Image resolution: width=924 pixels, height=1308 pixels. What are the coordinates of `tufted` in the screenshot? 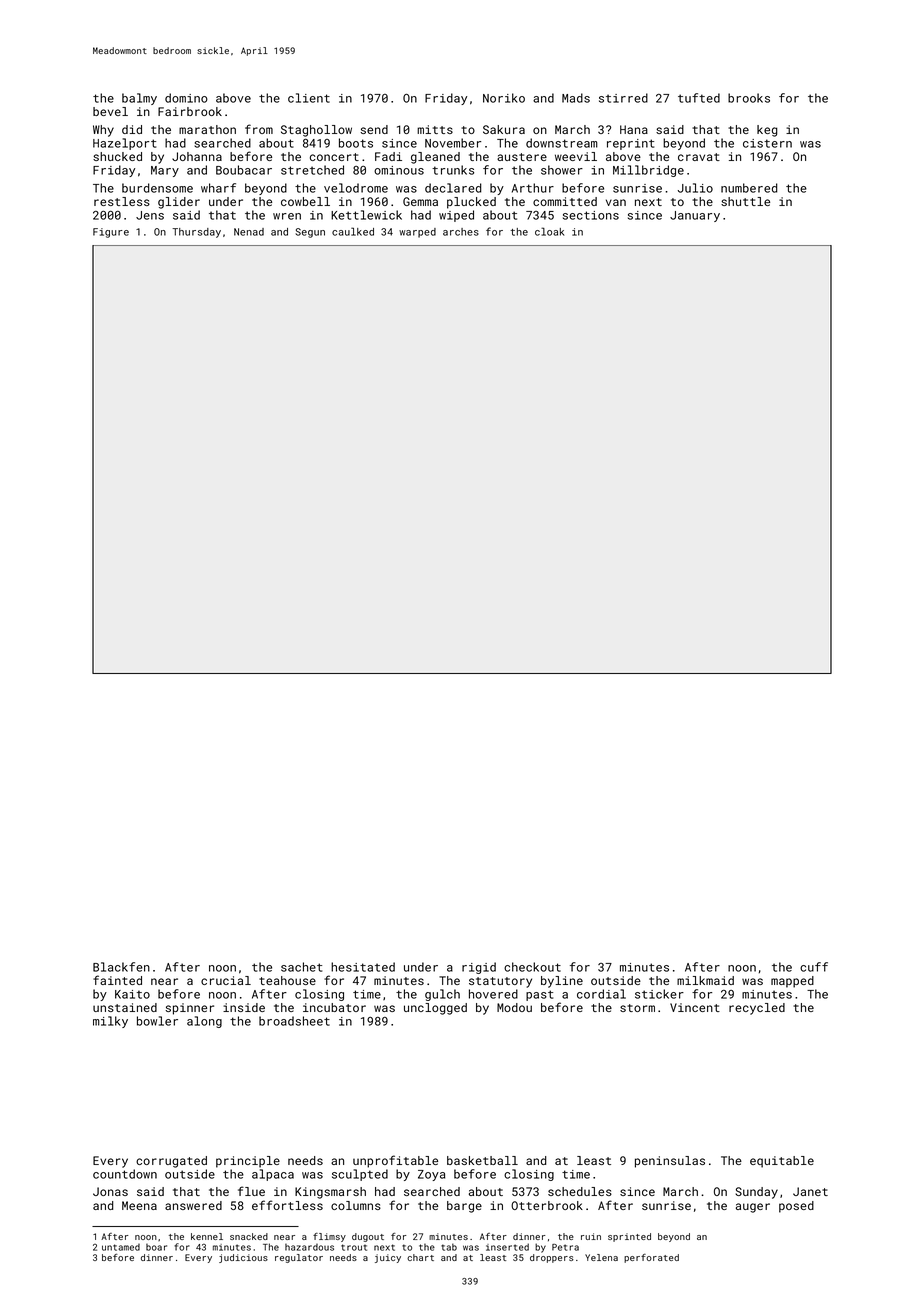 It's located at (699, 98).
